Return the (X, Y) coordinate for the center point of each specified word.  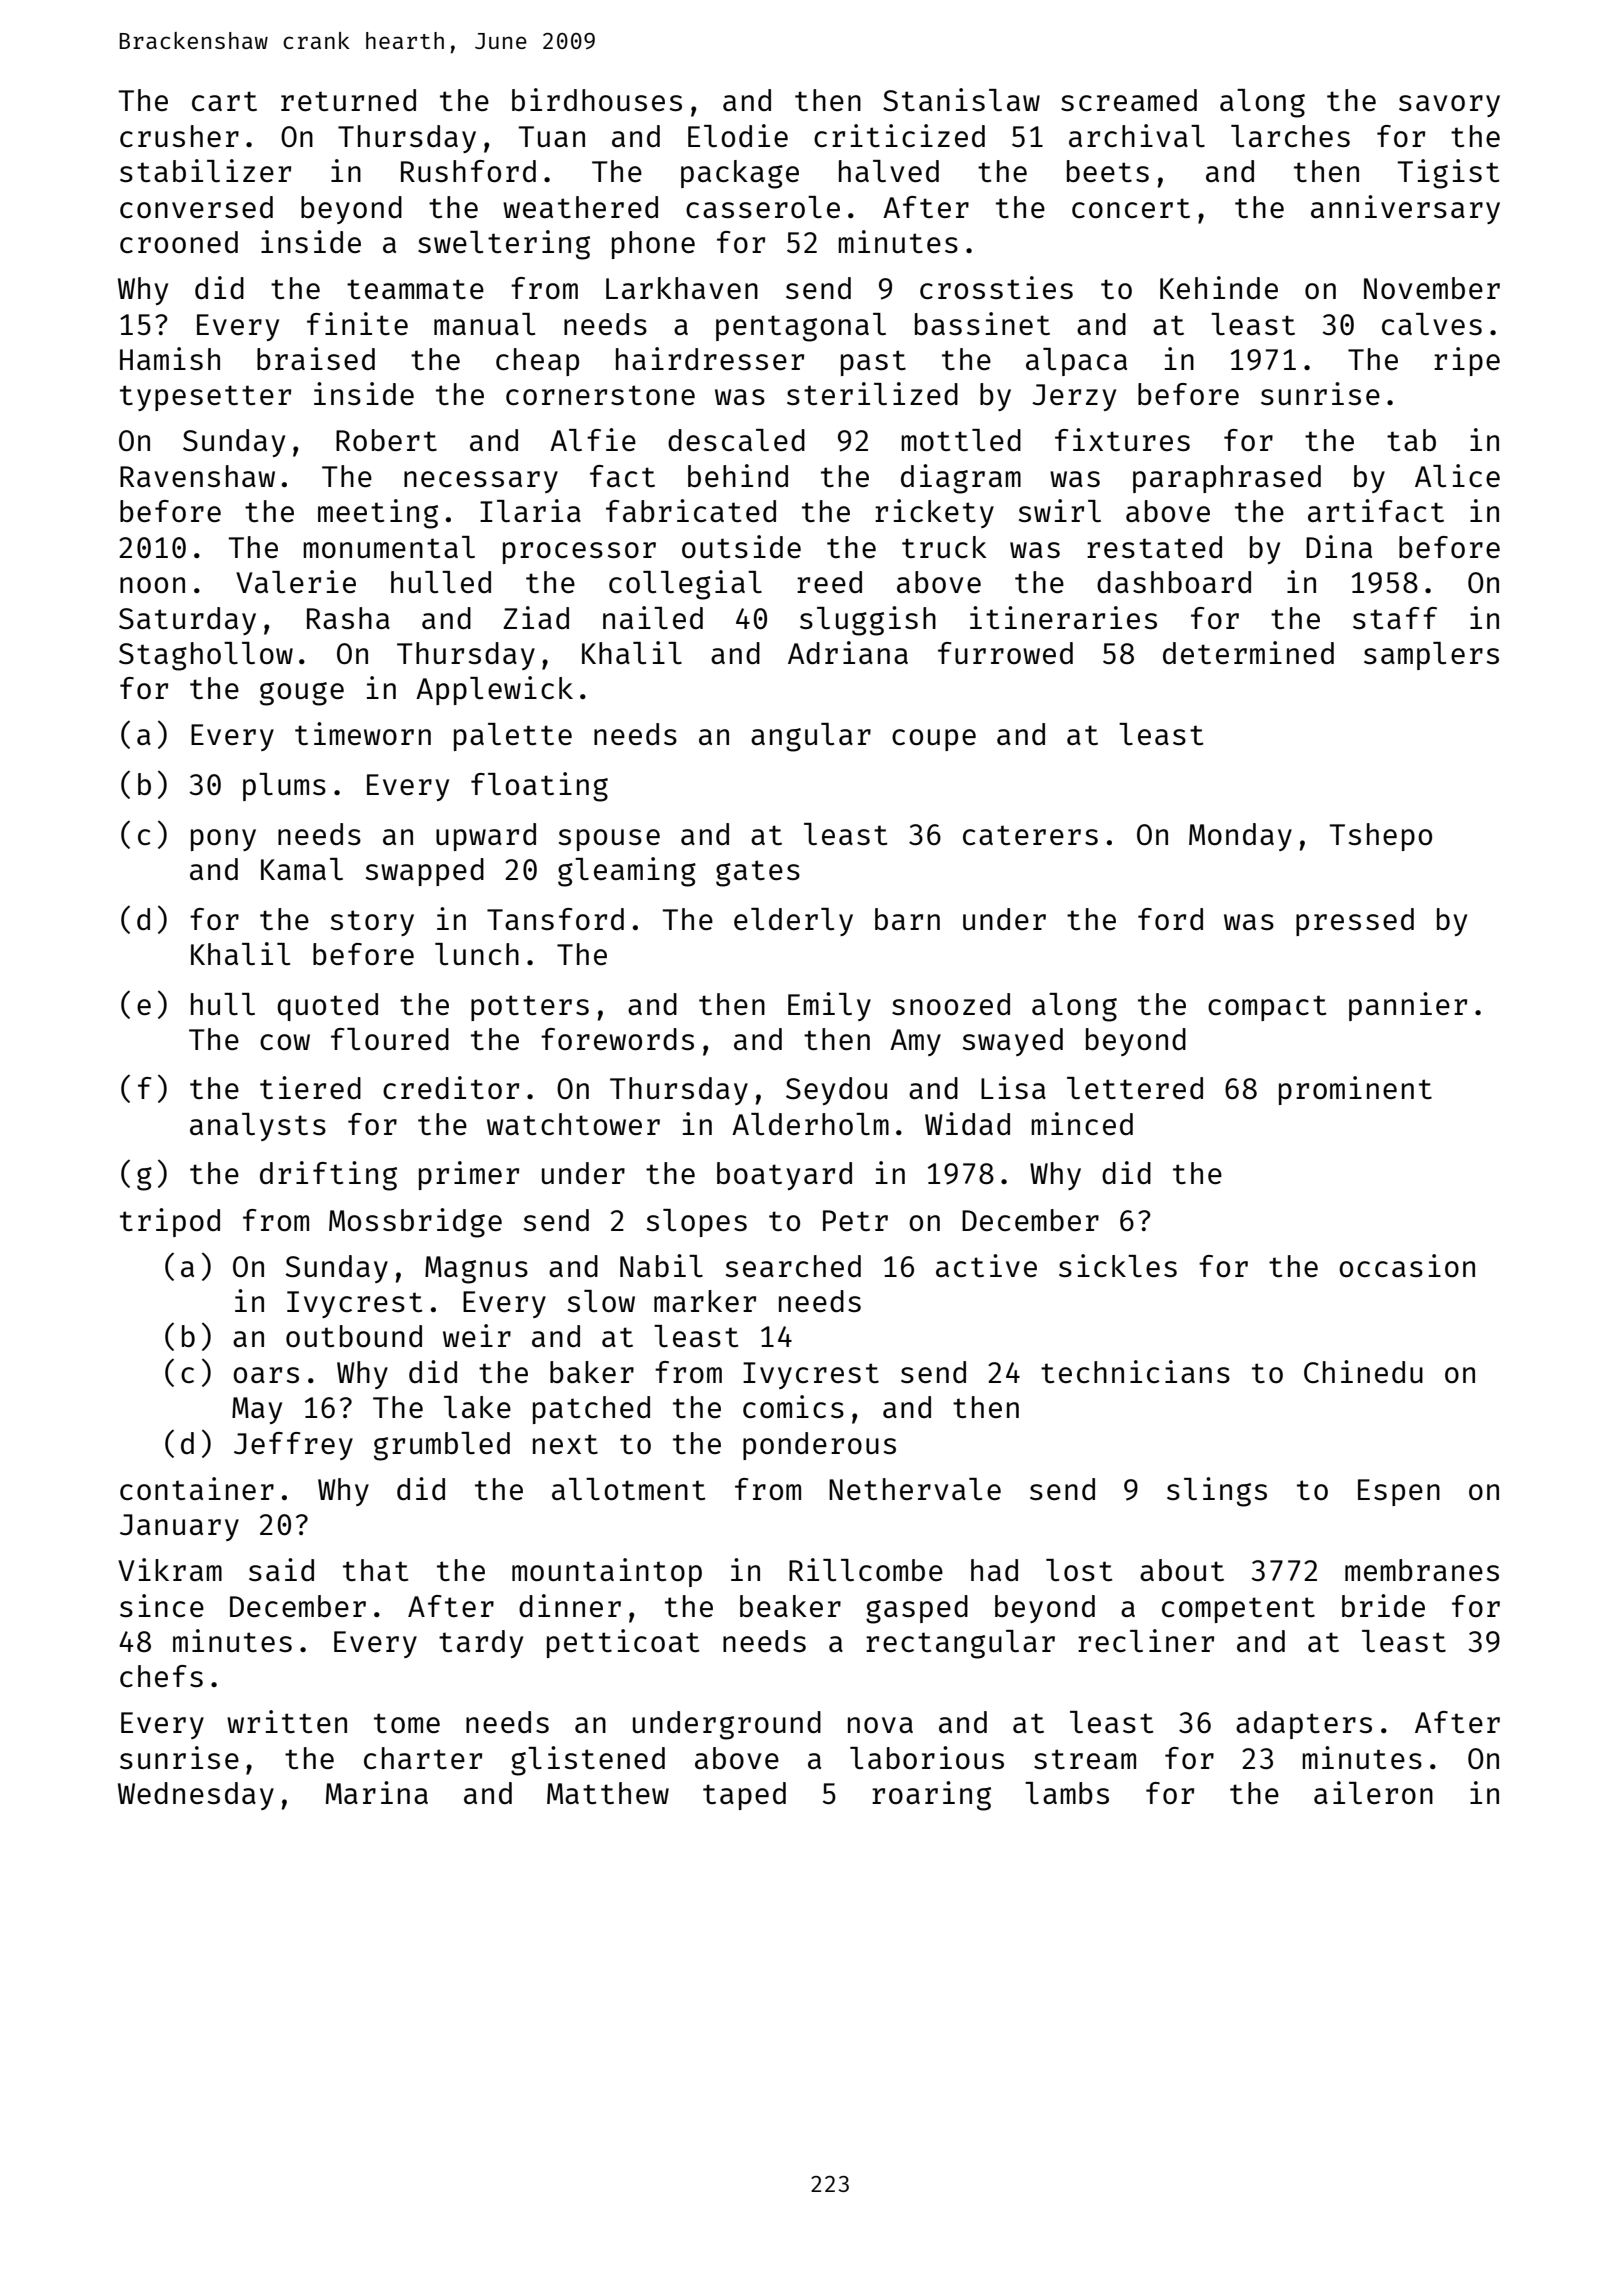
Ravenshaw (197, 476)
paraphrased (1227, 479)
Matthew (608, 1793)
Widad (967, 1123)
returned (348, 100)
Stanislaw (961, 99)
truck (944, 547)
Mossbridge (415, 1223)
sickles (1118, 1265)
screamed (1129, 100)
